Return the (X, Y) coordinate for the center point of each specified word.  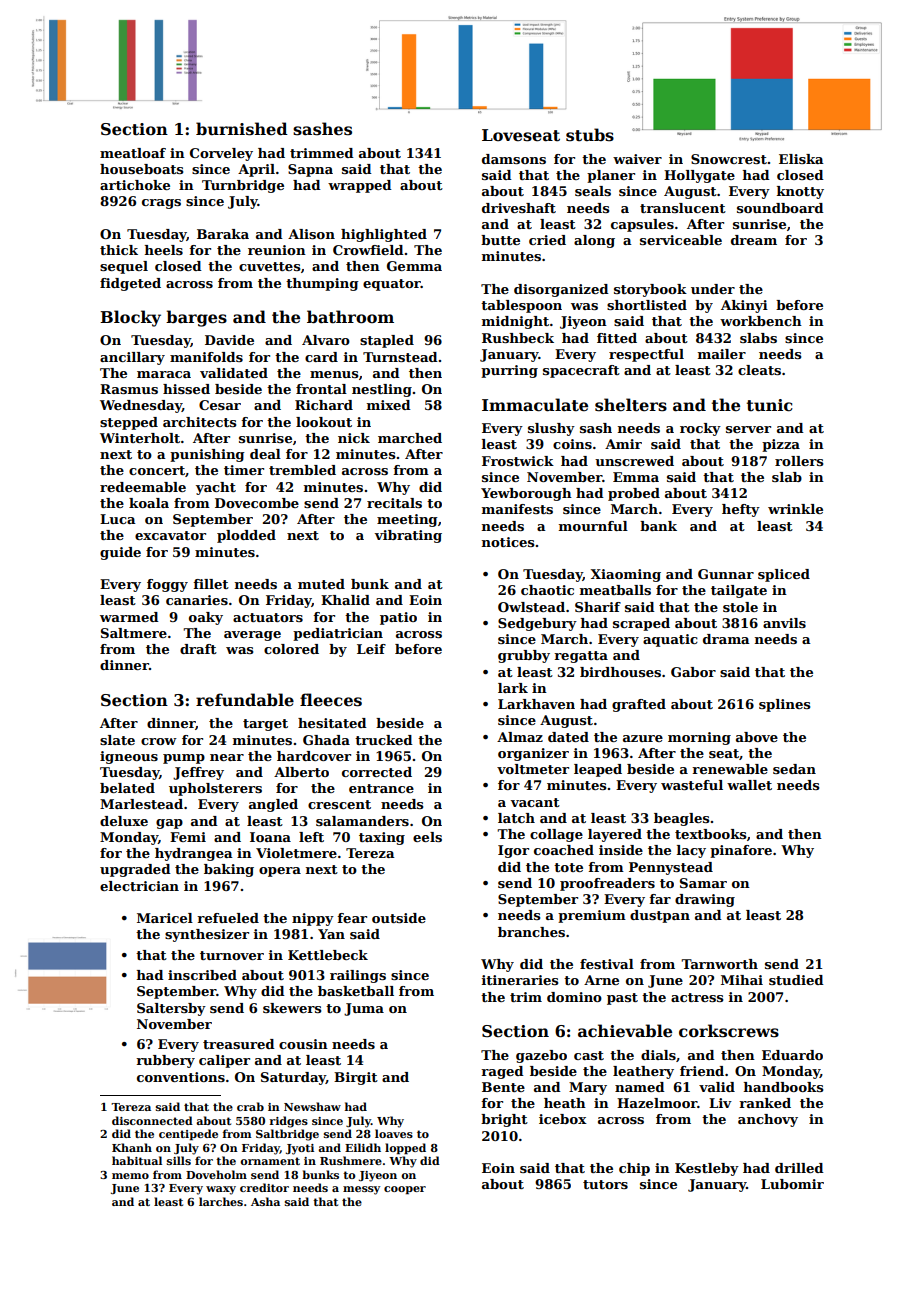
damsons (514, 159)
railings (358, 976)
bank (658, 526)
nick (354, 438)
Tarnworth (719, 964)
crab (250, 1106)
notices (508, 542)
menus (334, 374)
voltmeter (533, 769)
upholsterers (215, 789)
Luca (118, 519)
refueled (228, 918)
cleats (759, 370)
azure (643, 738)
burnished (242, 129)
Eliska (801, 159)
